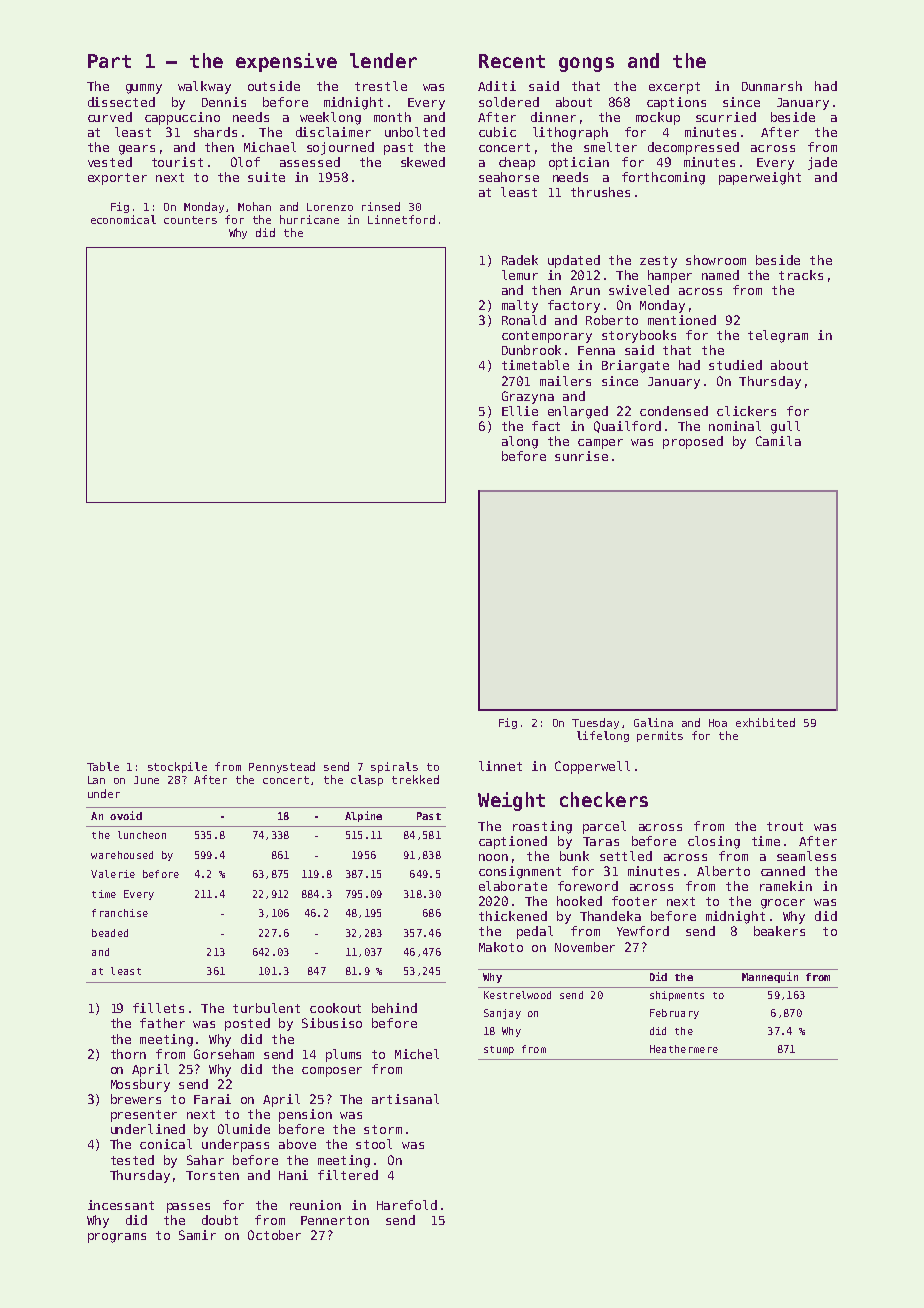 This screenshot has height=1308, width=924. Describe the element at coordinates (117, 1238) in the screenshot. I see `programs` at that location.
